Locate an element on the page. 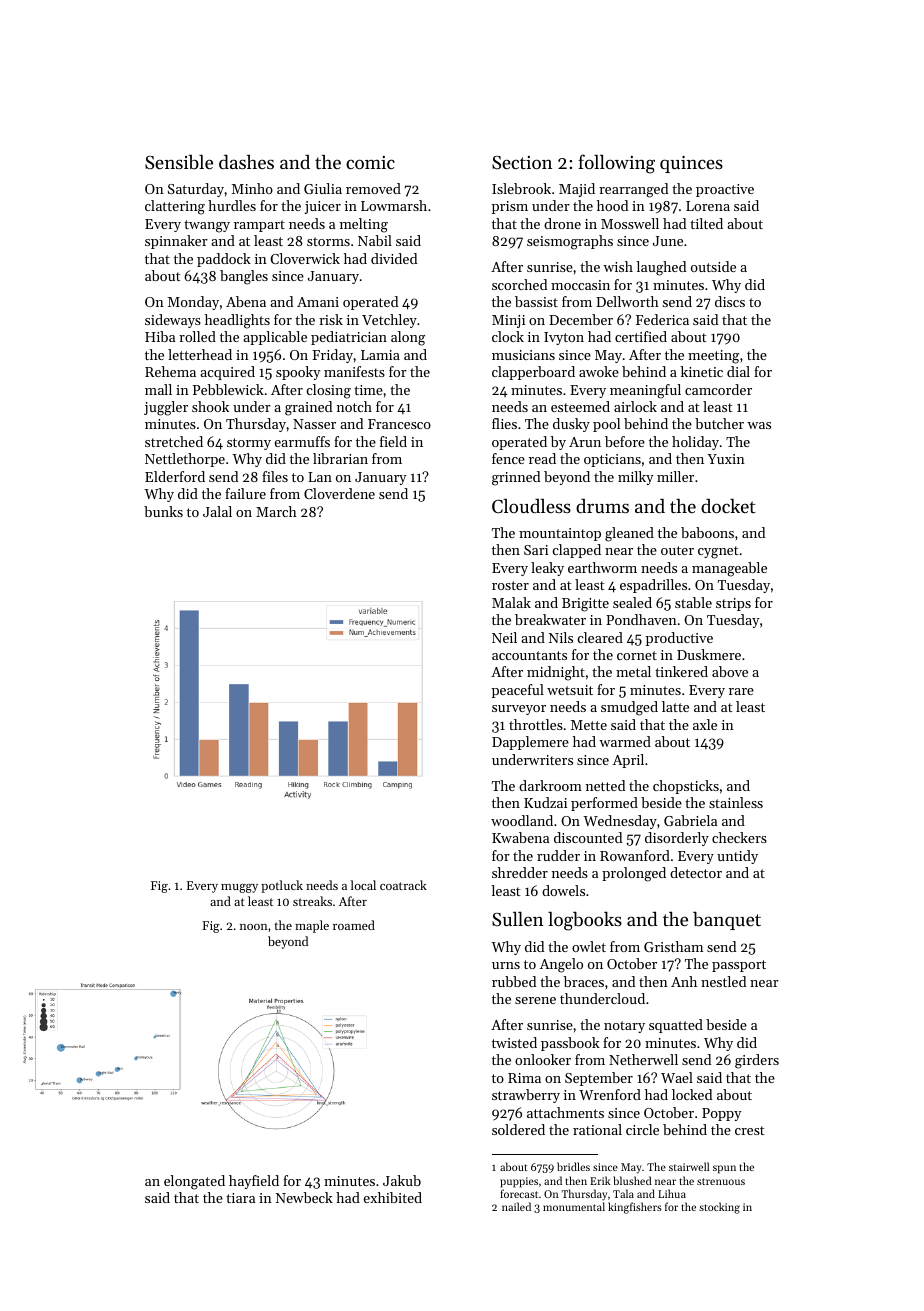  Jakub is located at coordinates (402, 1180).
